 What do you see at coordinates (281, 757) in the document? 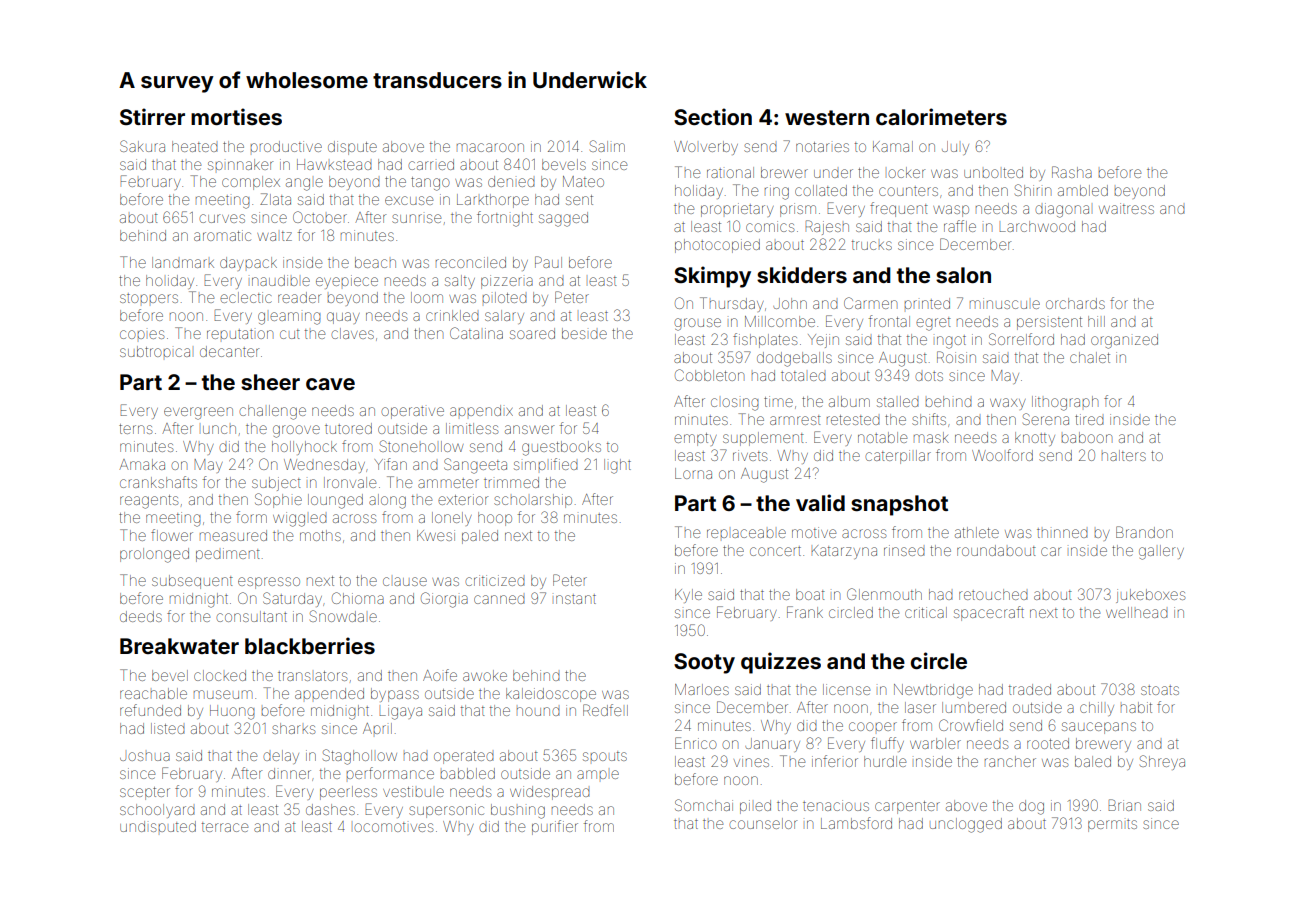
I see `delay` at bounding box center [281, 757].
